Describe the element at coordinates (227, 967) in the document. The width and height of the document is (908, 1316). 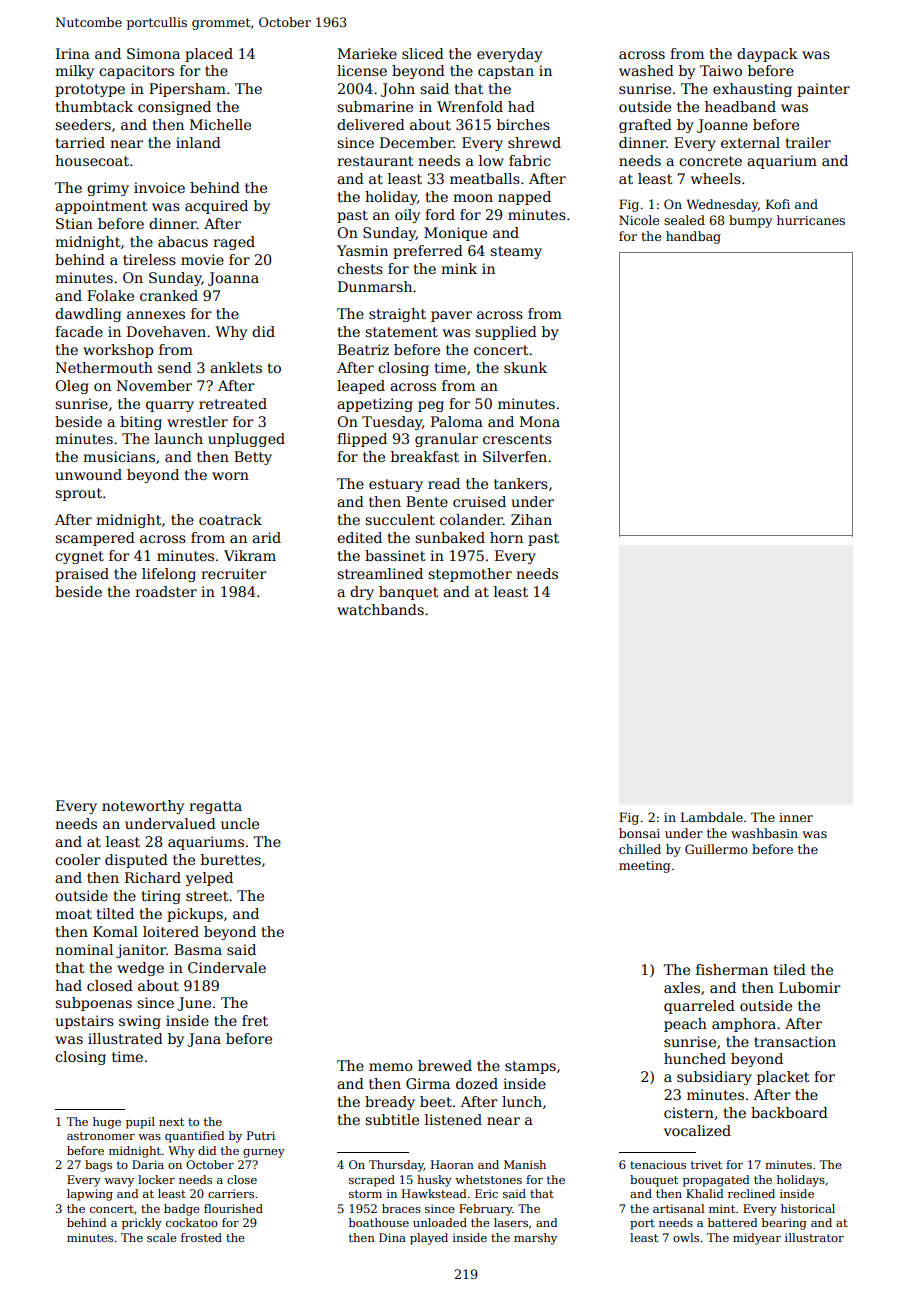
I see `Cindervale` at that location.
